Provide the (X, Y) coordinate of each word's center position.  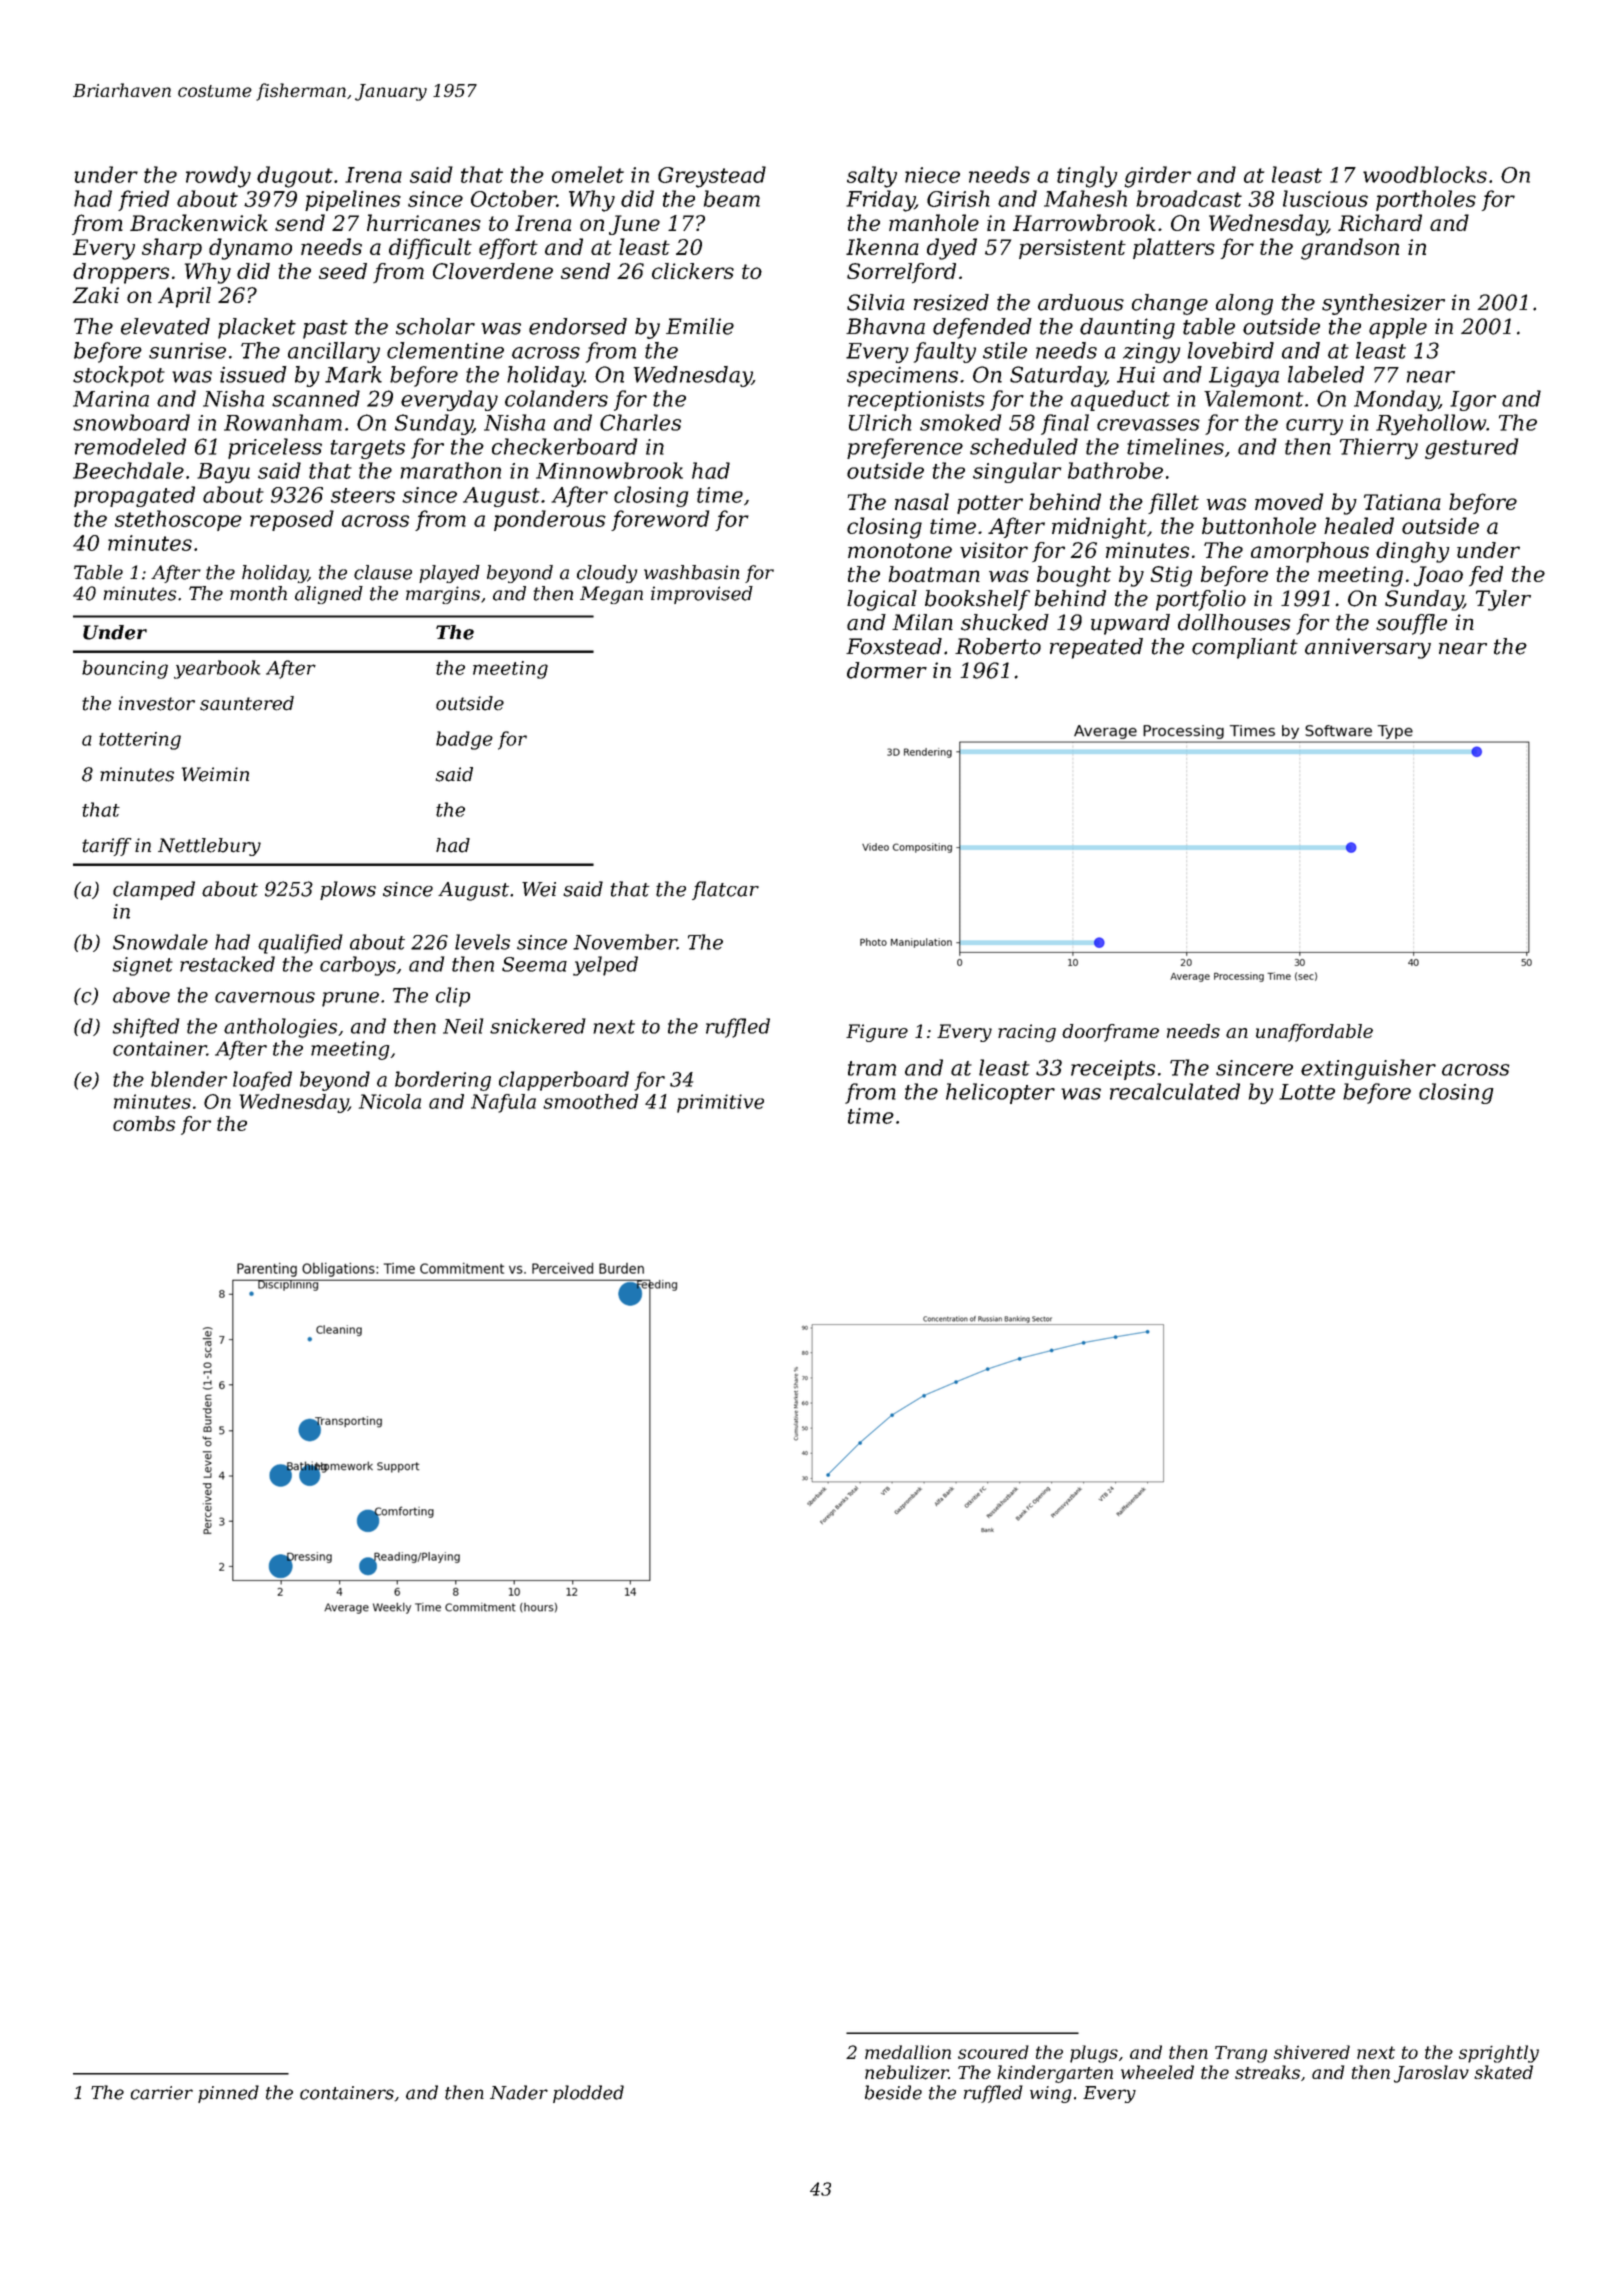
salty (872, 177)
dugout (295, 177)
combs (144, 1123)
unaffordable (1314, 1033)
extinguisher (1368, 1069)
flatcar (725, 890)
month (258, 593)
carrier (162, 2093)
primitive (720, 1103)
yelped (605, 966)
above (141, 995)
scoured (993, 2052)
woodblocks (1425, 174)
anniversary (1368, 648)
